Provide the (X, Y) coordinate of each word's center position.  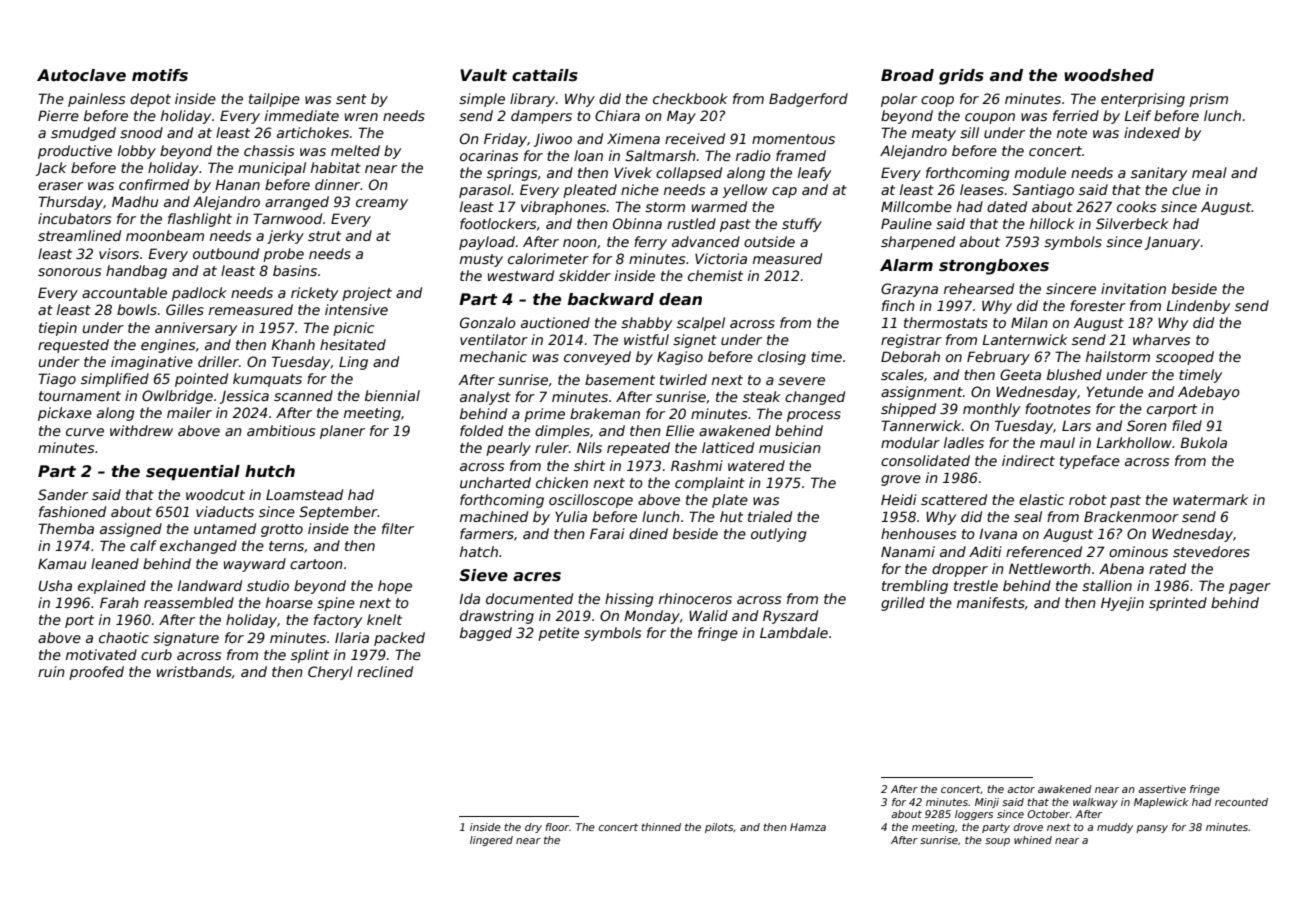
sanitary (1159, 174)
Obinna (637, 223)
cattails (545, 75)
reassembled (189, 602)
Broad (907, 75)
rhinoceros (695, 598)
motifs (160, 75)
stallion (1107, 585)
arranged (297, 203)
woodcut (215, 494)
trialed (770, 516)
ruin (51, 671)
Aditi (985, 551)
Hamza (808, 827)
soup (997, 842)
